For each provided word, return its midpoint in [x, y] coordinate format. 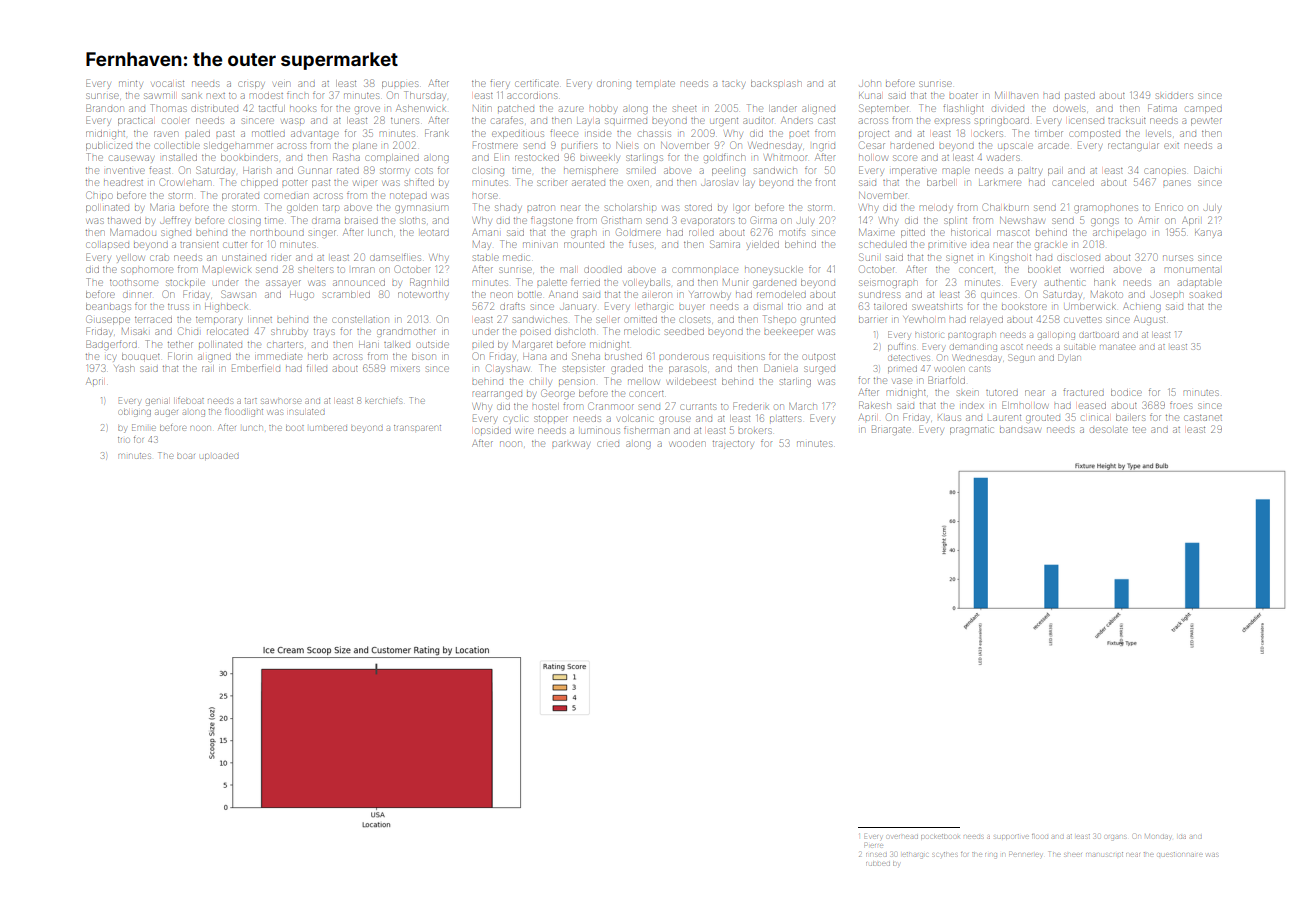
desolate [1109, 430]
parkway [571, 445]
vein [282, 84]
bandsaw [1020, 430]
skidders [1174, 96]
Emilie [143, 427]
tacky [733, 85]
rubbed [878, 864]
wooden [688, 444]
